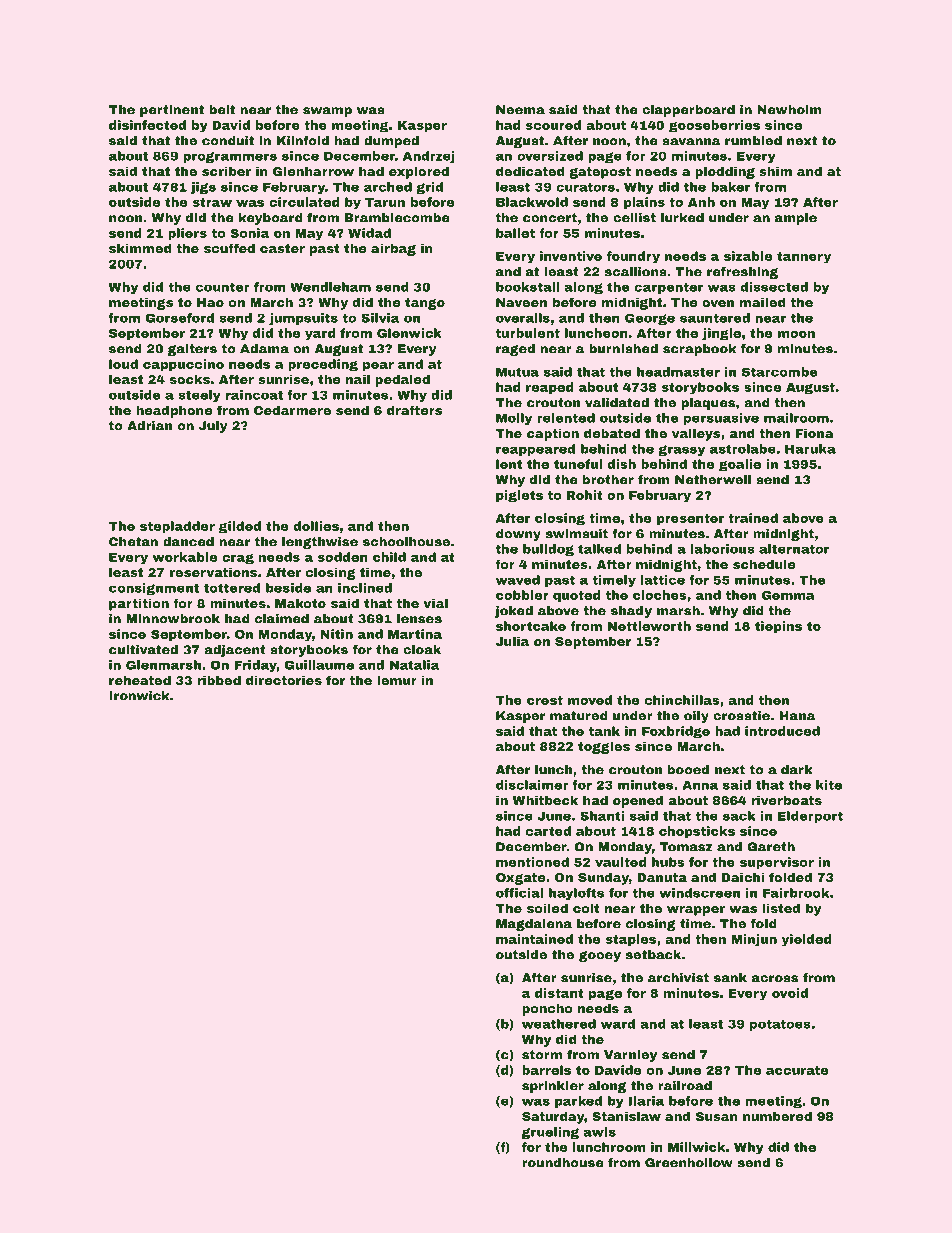  I want to click on ribbed, so click(219, 680).
